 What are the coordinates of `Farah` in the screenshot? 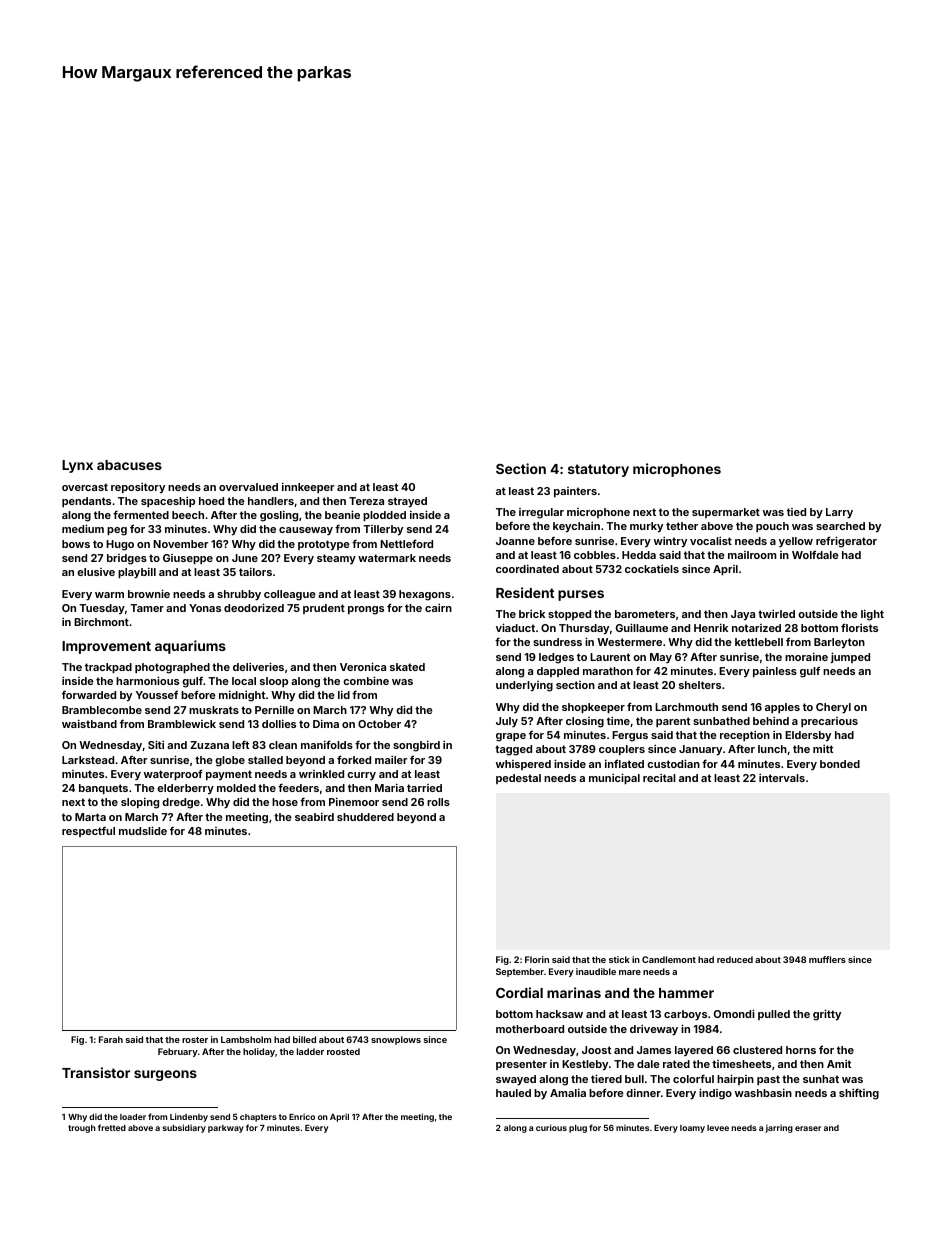 It's located at (111, 1039).
